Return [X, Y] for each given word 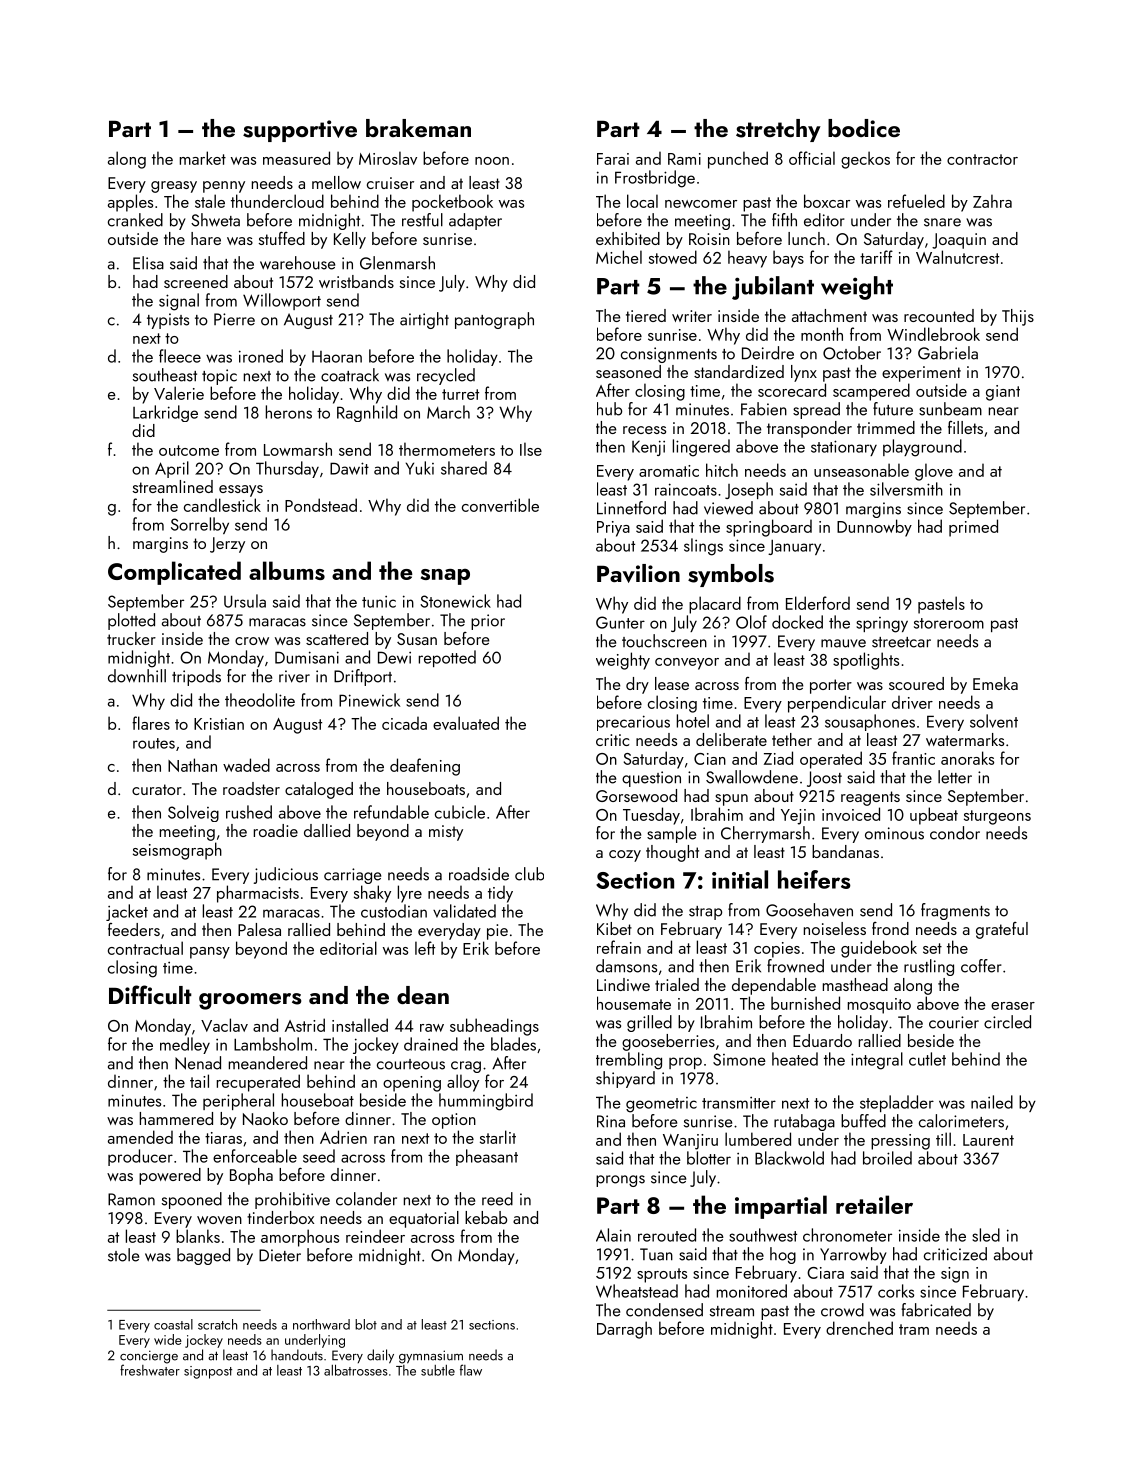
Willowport [282, 301]
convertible [500, 505]
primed [973, 528]
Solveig [193, 813]
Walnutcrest [957, 257]
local [642, 201]
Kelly [350, 240]
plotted [131, 621]
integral [877, 1061]
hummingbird [486, 1102]
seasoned [628, 371]
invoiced [851, 814]
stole [123, 1255]
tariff [876, 257]
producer [140, 1157]
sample [671, 834]
